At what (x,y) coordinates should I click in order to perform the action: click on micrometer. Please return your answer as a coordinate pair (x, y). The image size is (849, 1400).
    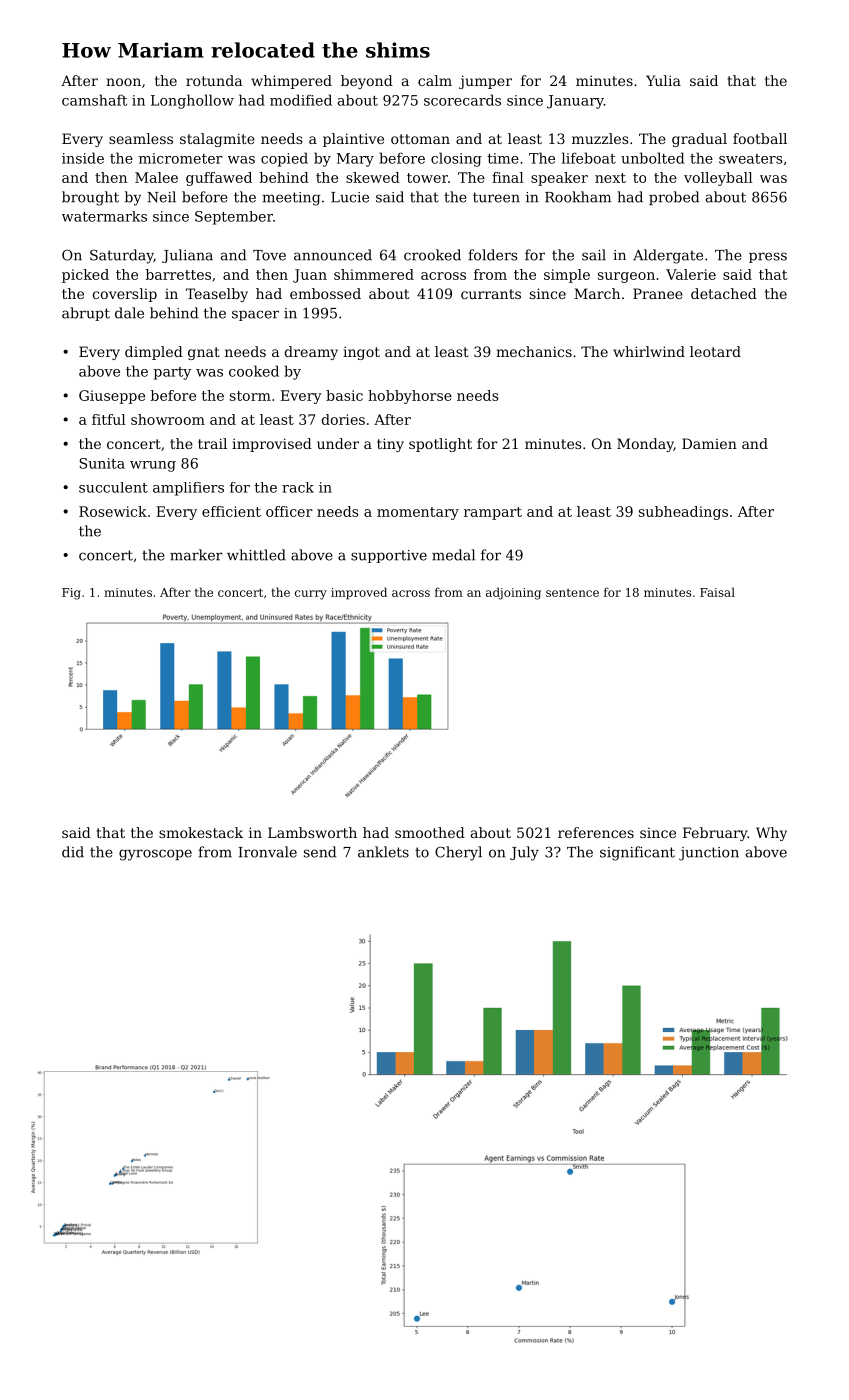
    Looking at the image, I should click on (181, 158).
